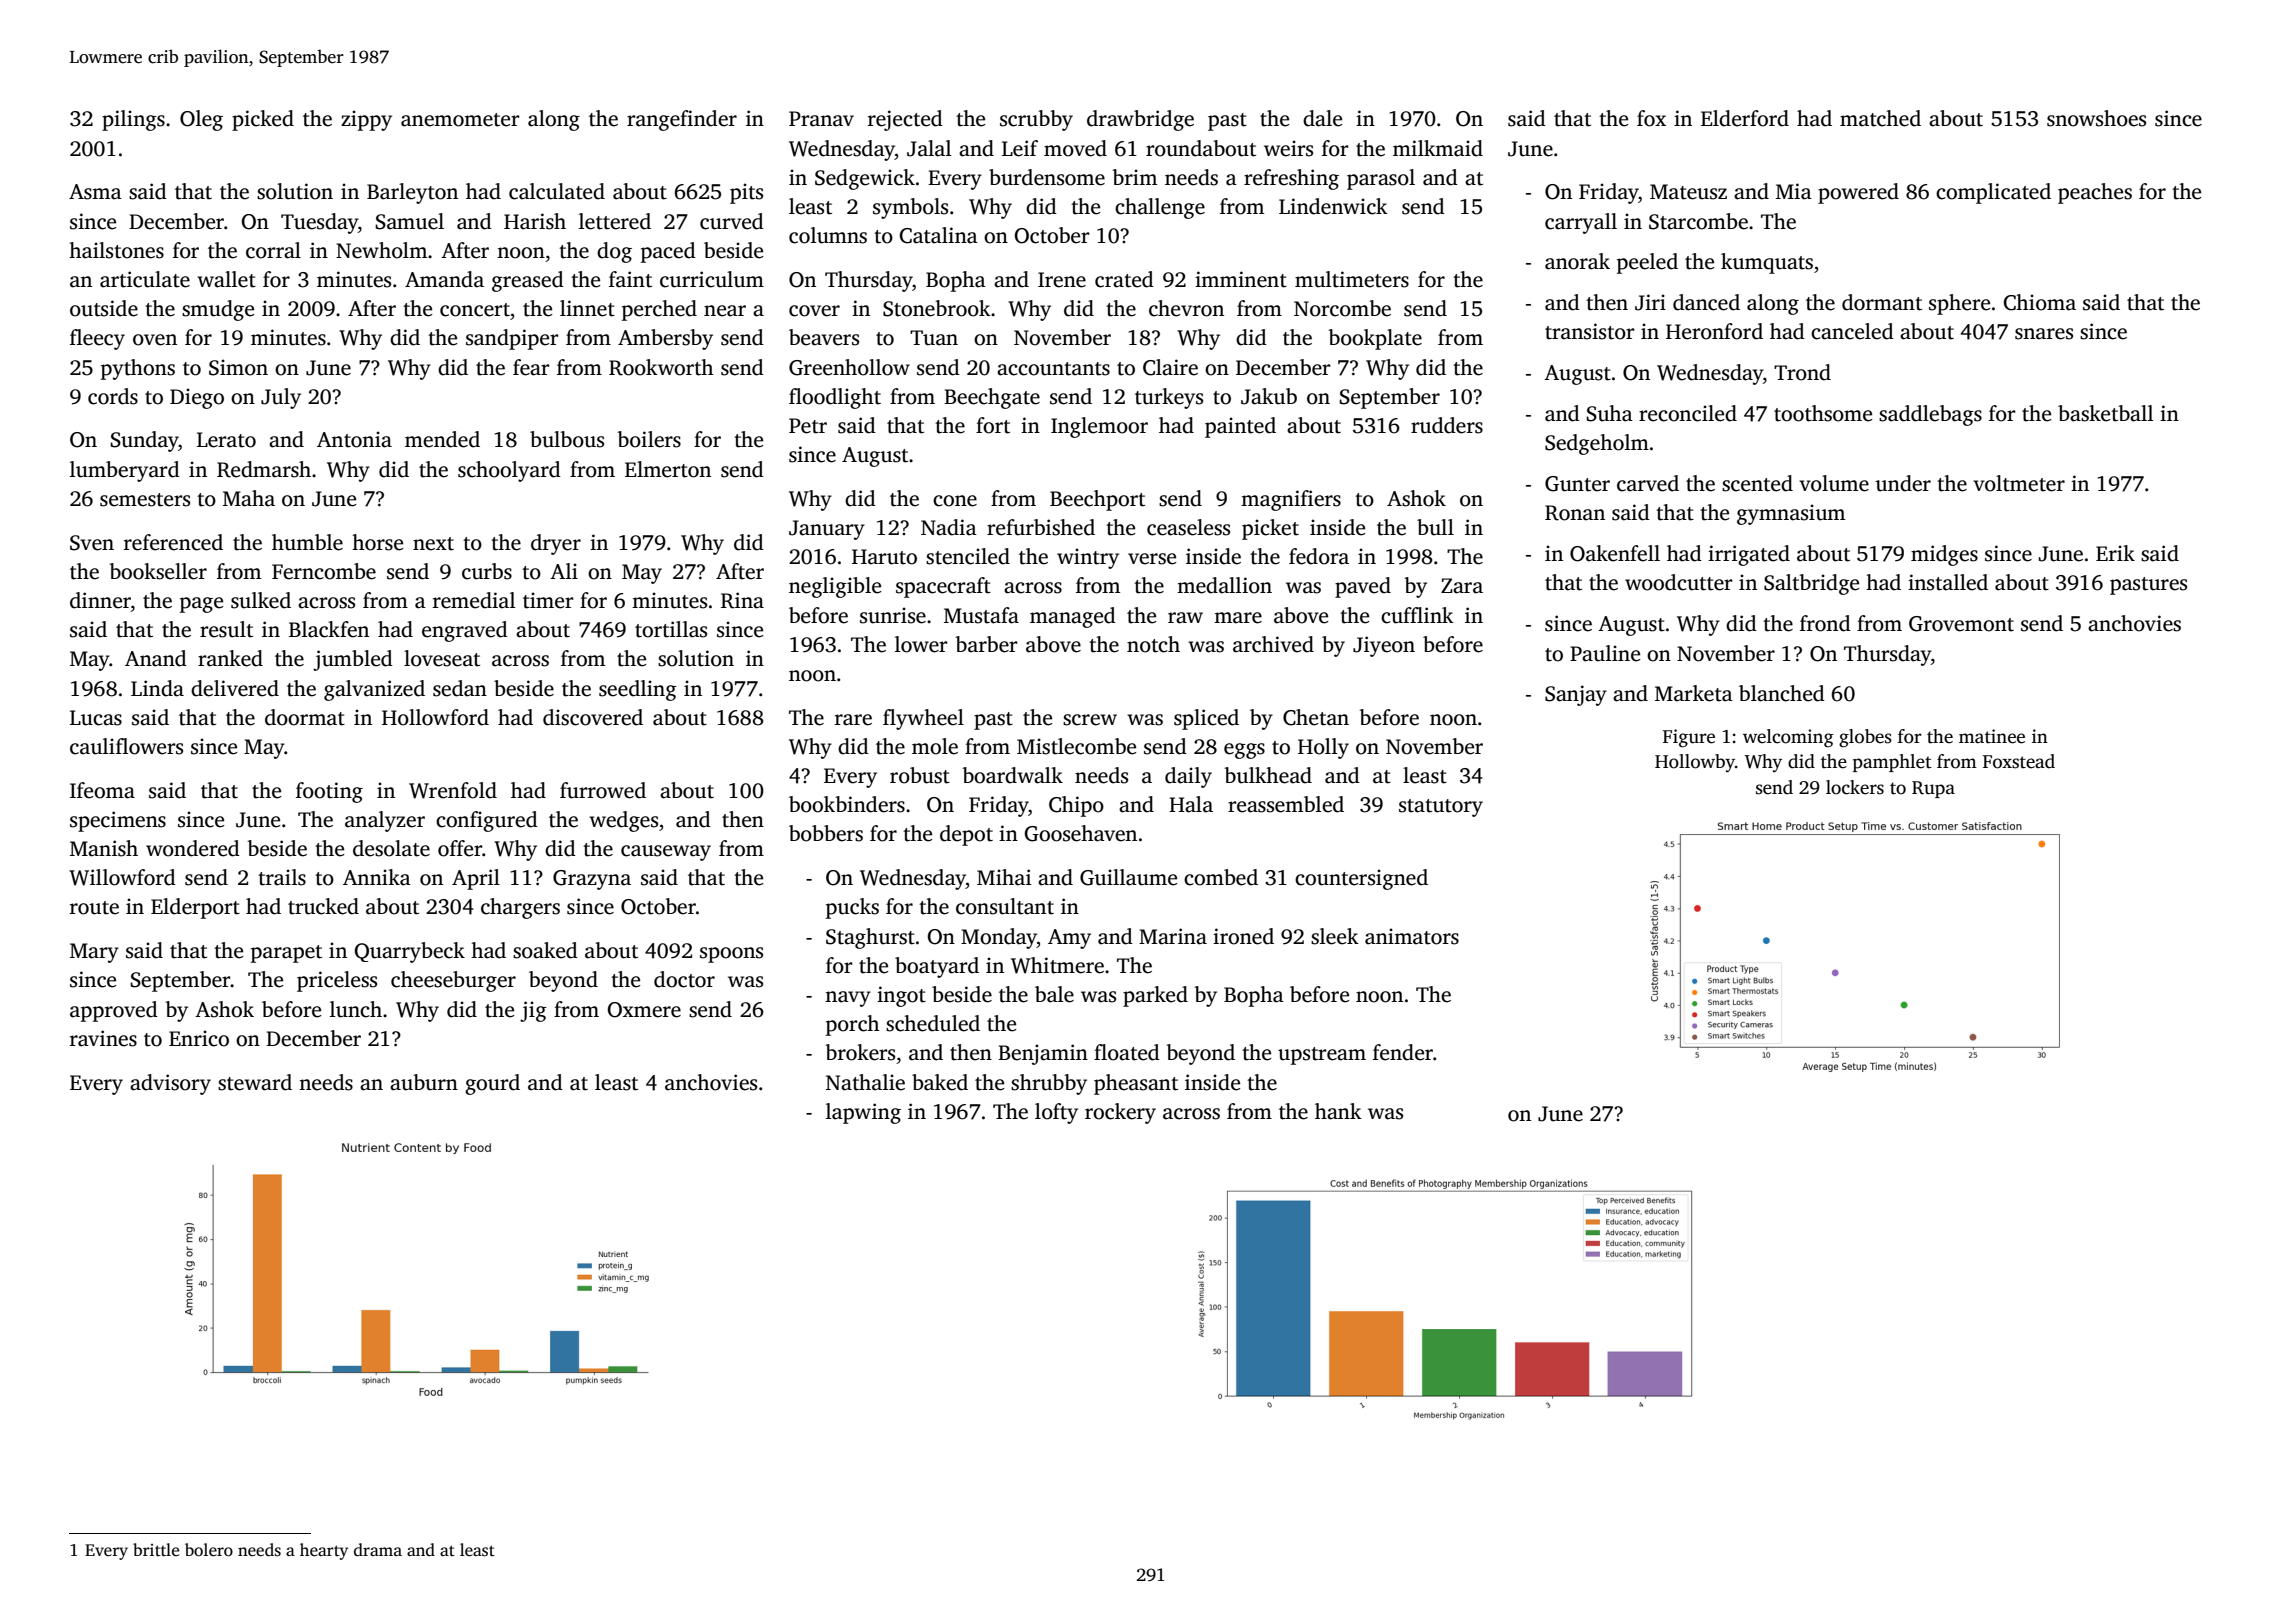 The image size is (2272, 1606). I want to click on matched, so click(1880, 118).
